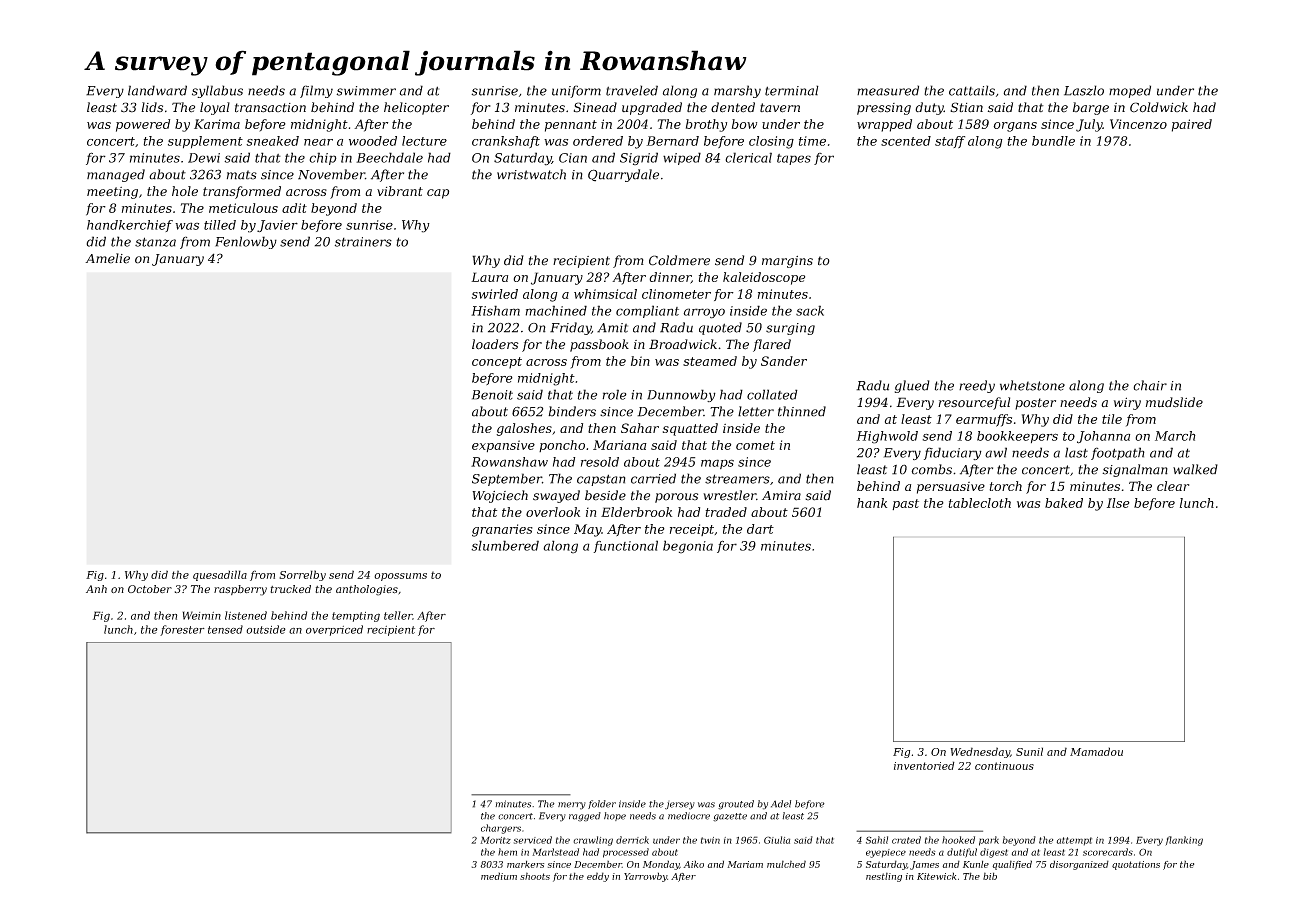 The height and width of the document is (924, 1308). Describe the element at coordinates (745, 864) in the document. I see `Mariam` at that location.
